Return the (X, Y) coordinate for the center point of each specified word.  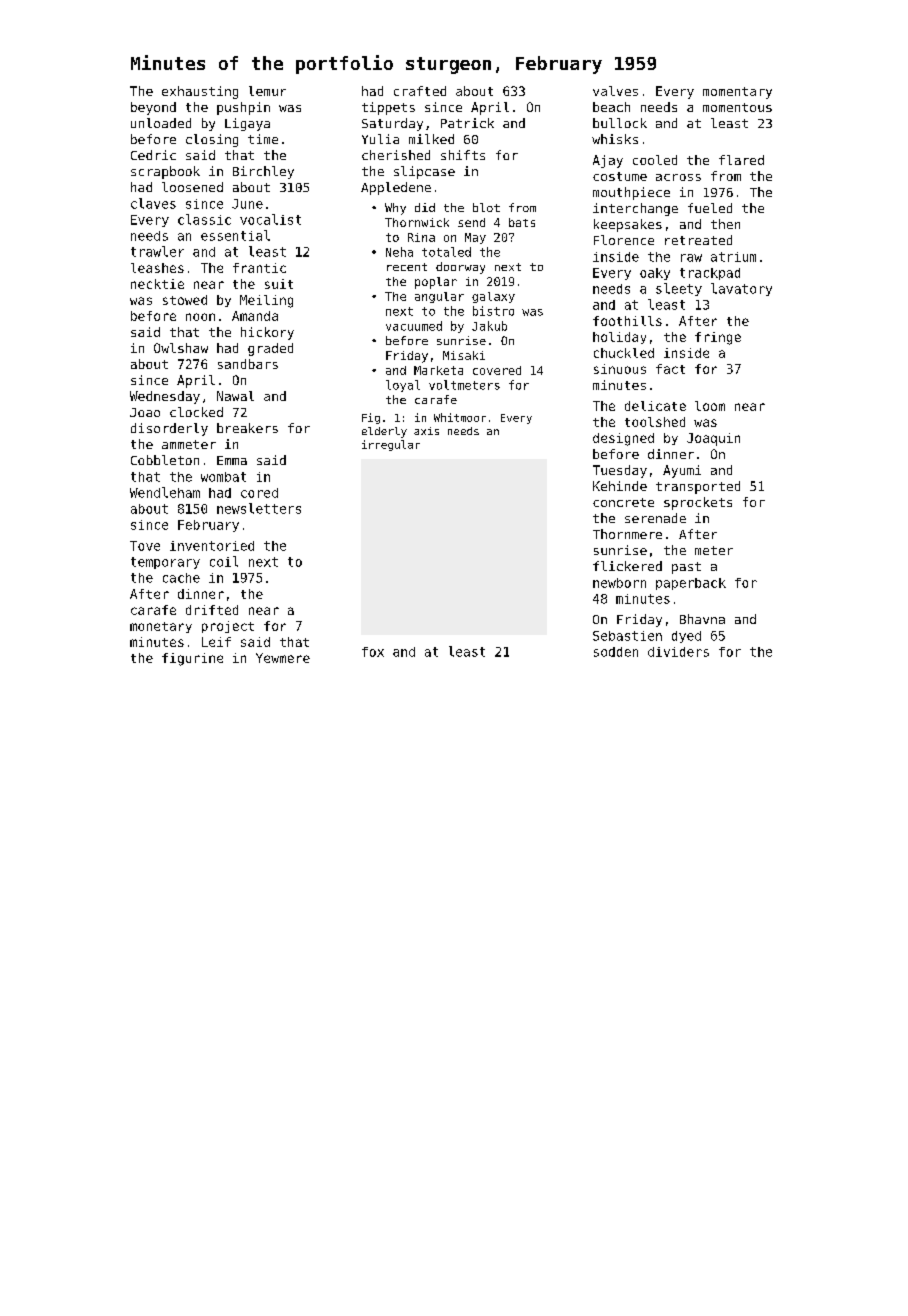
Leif (216, 642)
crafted (420, 91)
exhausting (200, 92)
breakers (247, 428)
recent (407, 267)
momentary (737, 93)
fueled (710, 208)
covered (497, 370)
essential (235, 235)
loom (710, 406)
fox (373, 652)
